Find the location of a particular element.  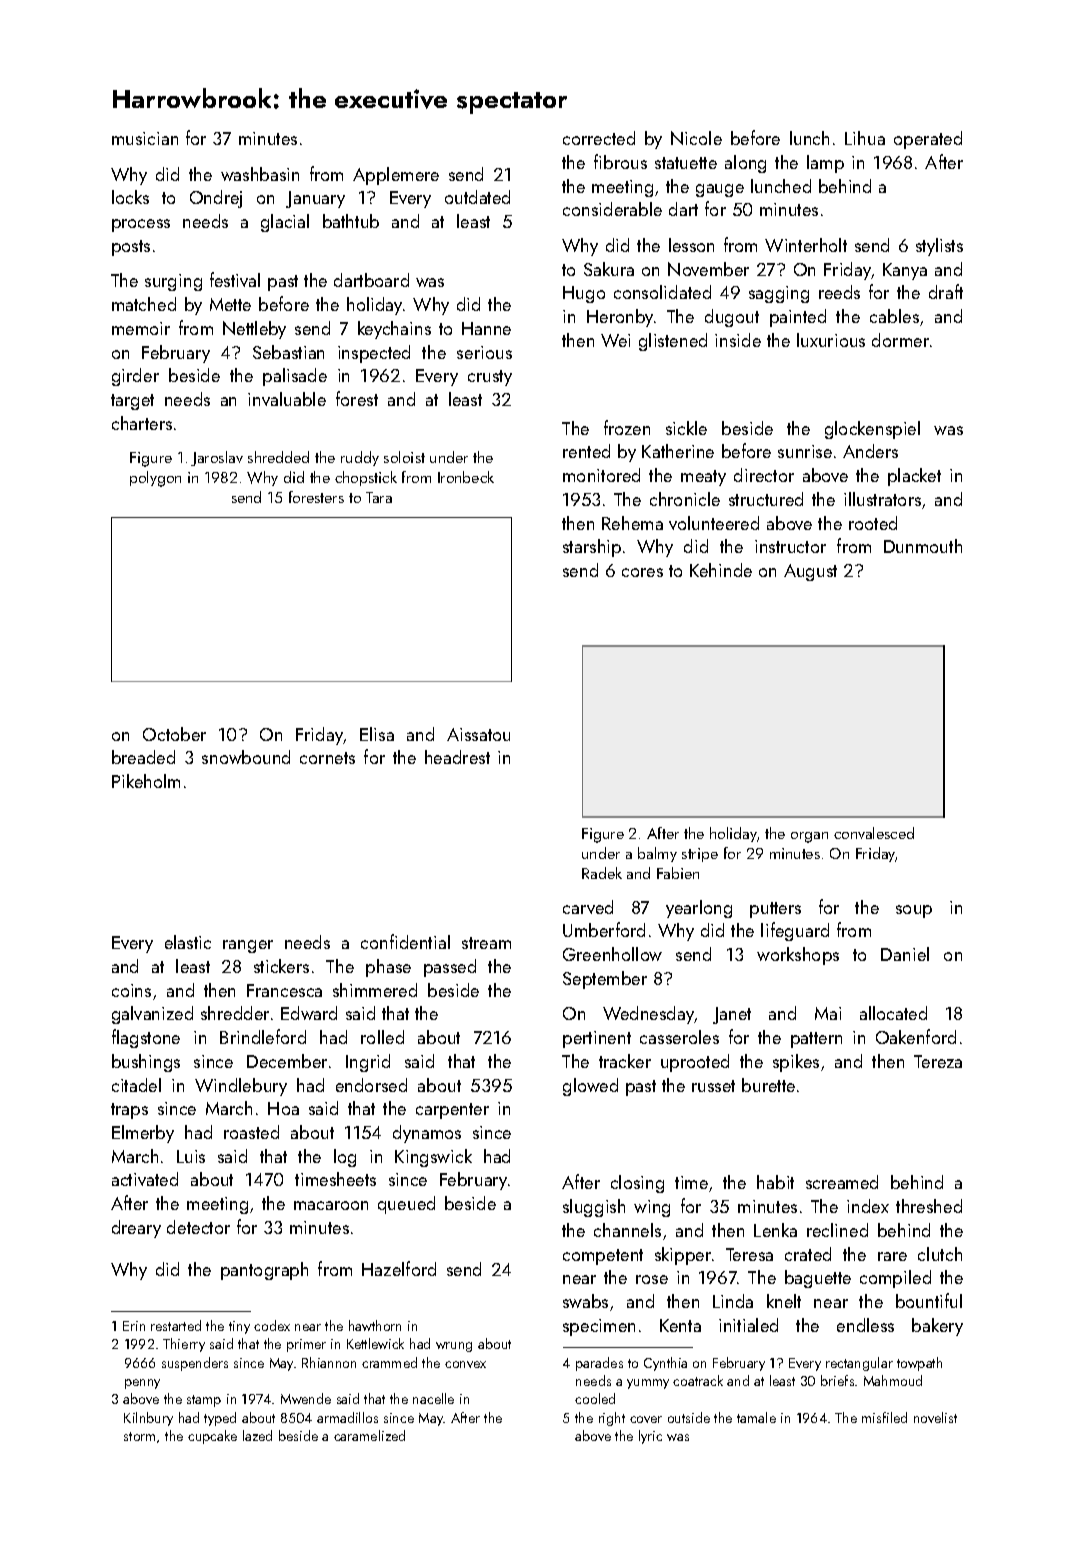

pertinent is located at coordinates (597, 1039).
